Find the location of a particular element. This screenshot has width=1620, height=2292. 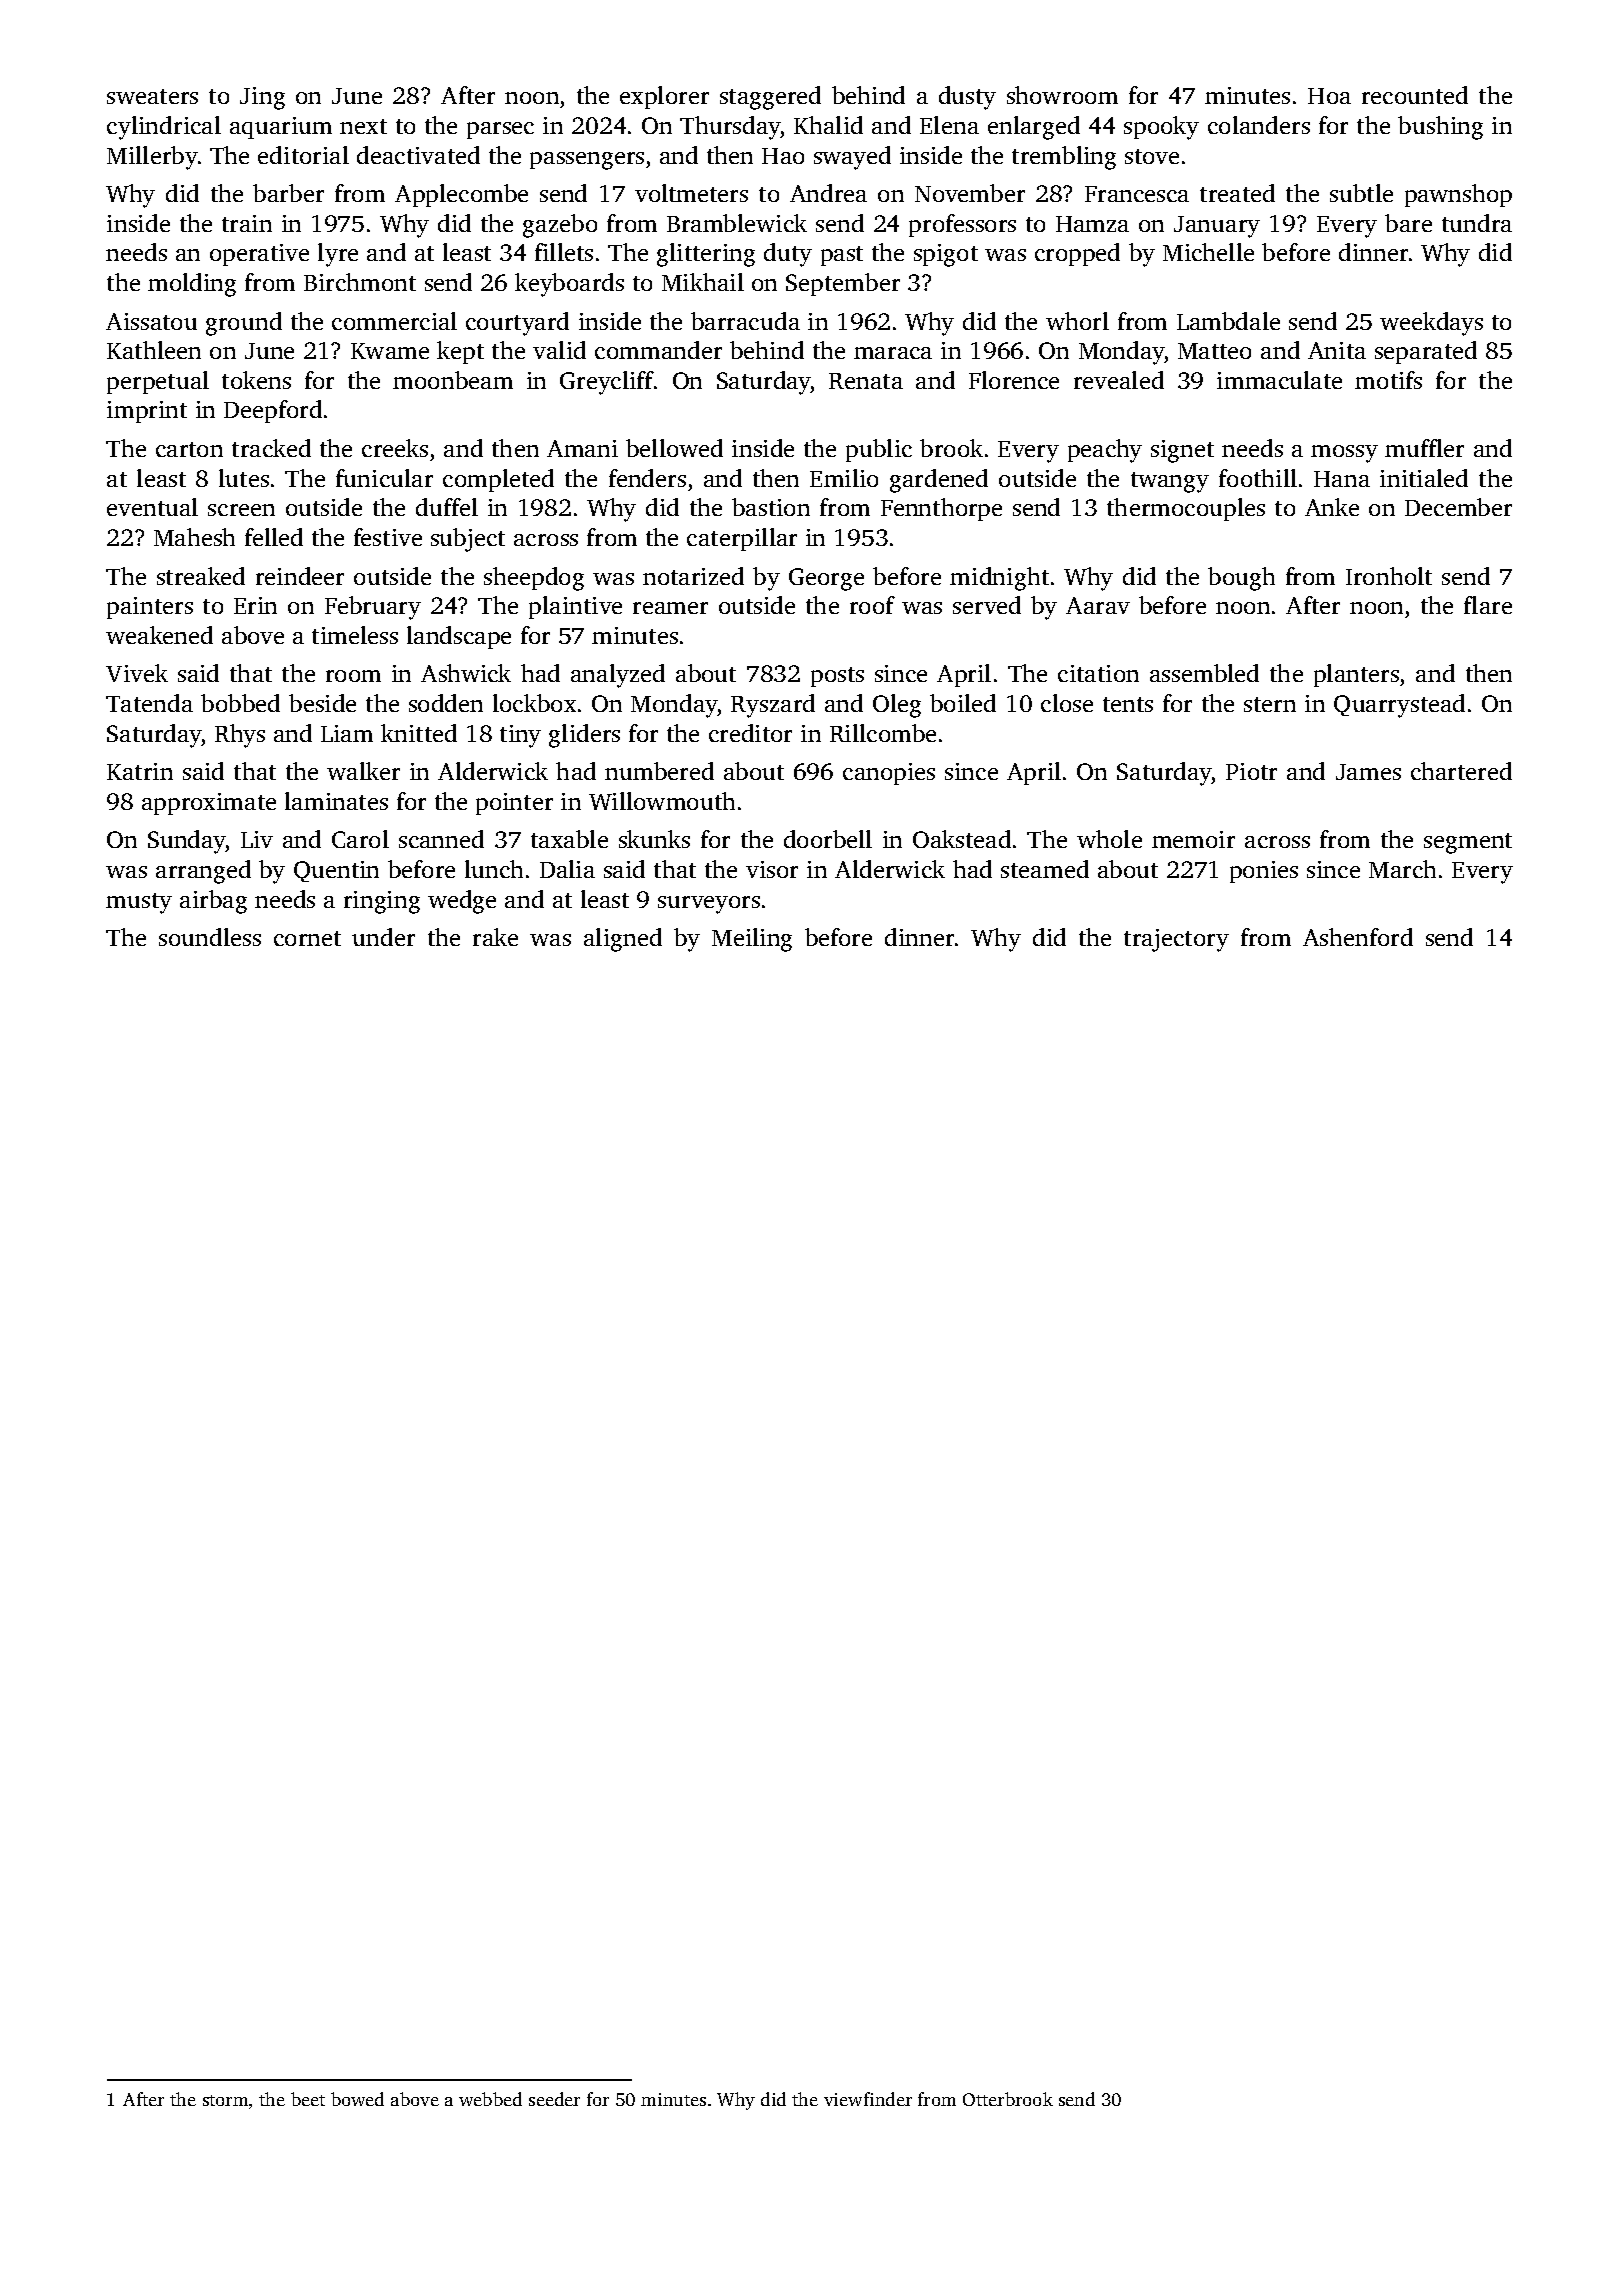

staggered is located at coordinates (770, 98).
